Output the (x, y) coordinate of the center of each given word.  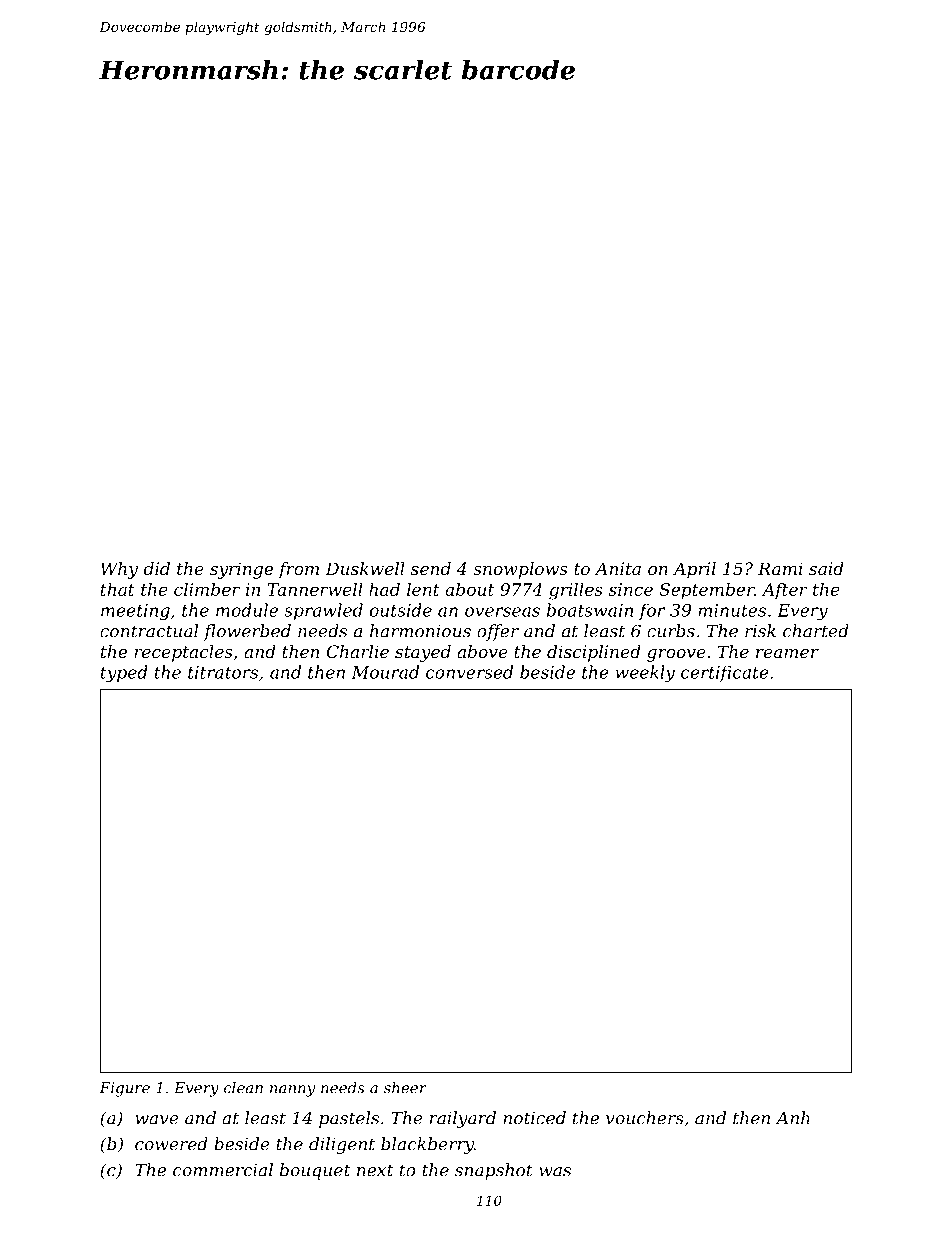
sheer (405, 1088)
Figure (125, 1089)
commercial (223, 1170)
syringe (241, 570)
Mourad (385, 672)
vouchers (645, 1118)
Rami (780, 568)
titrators (223, 672)
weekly (645, 674)
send (431, 568)
